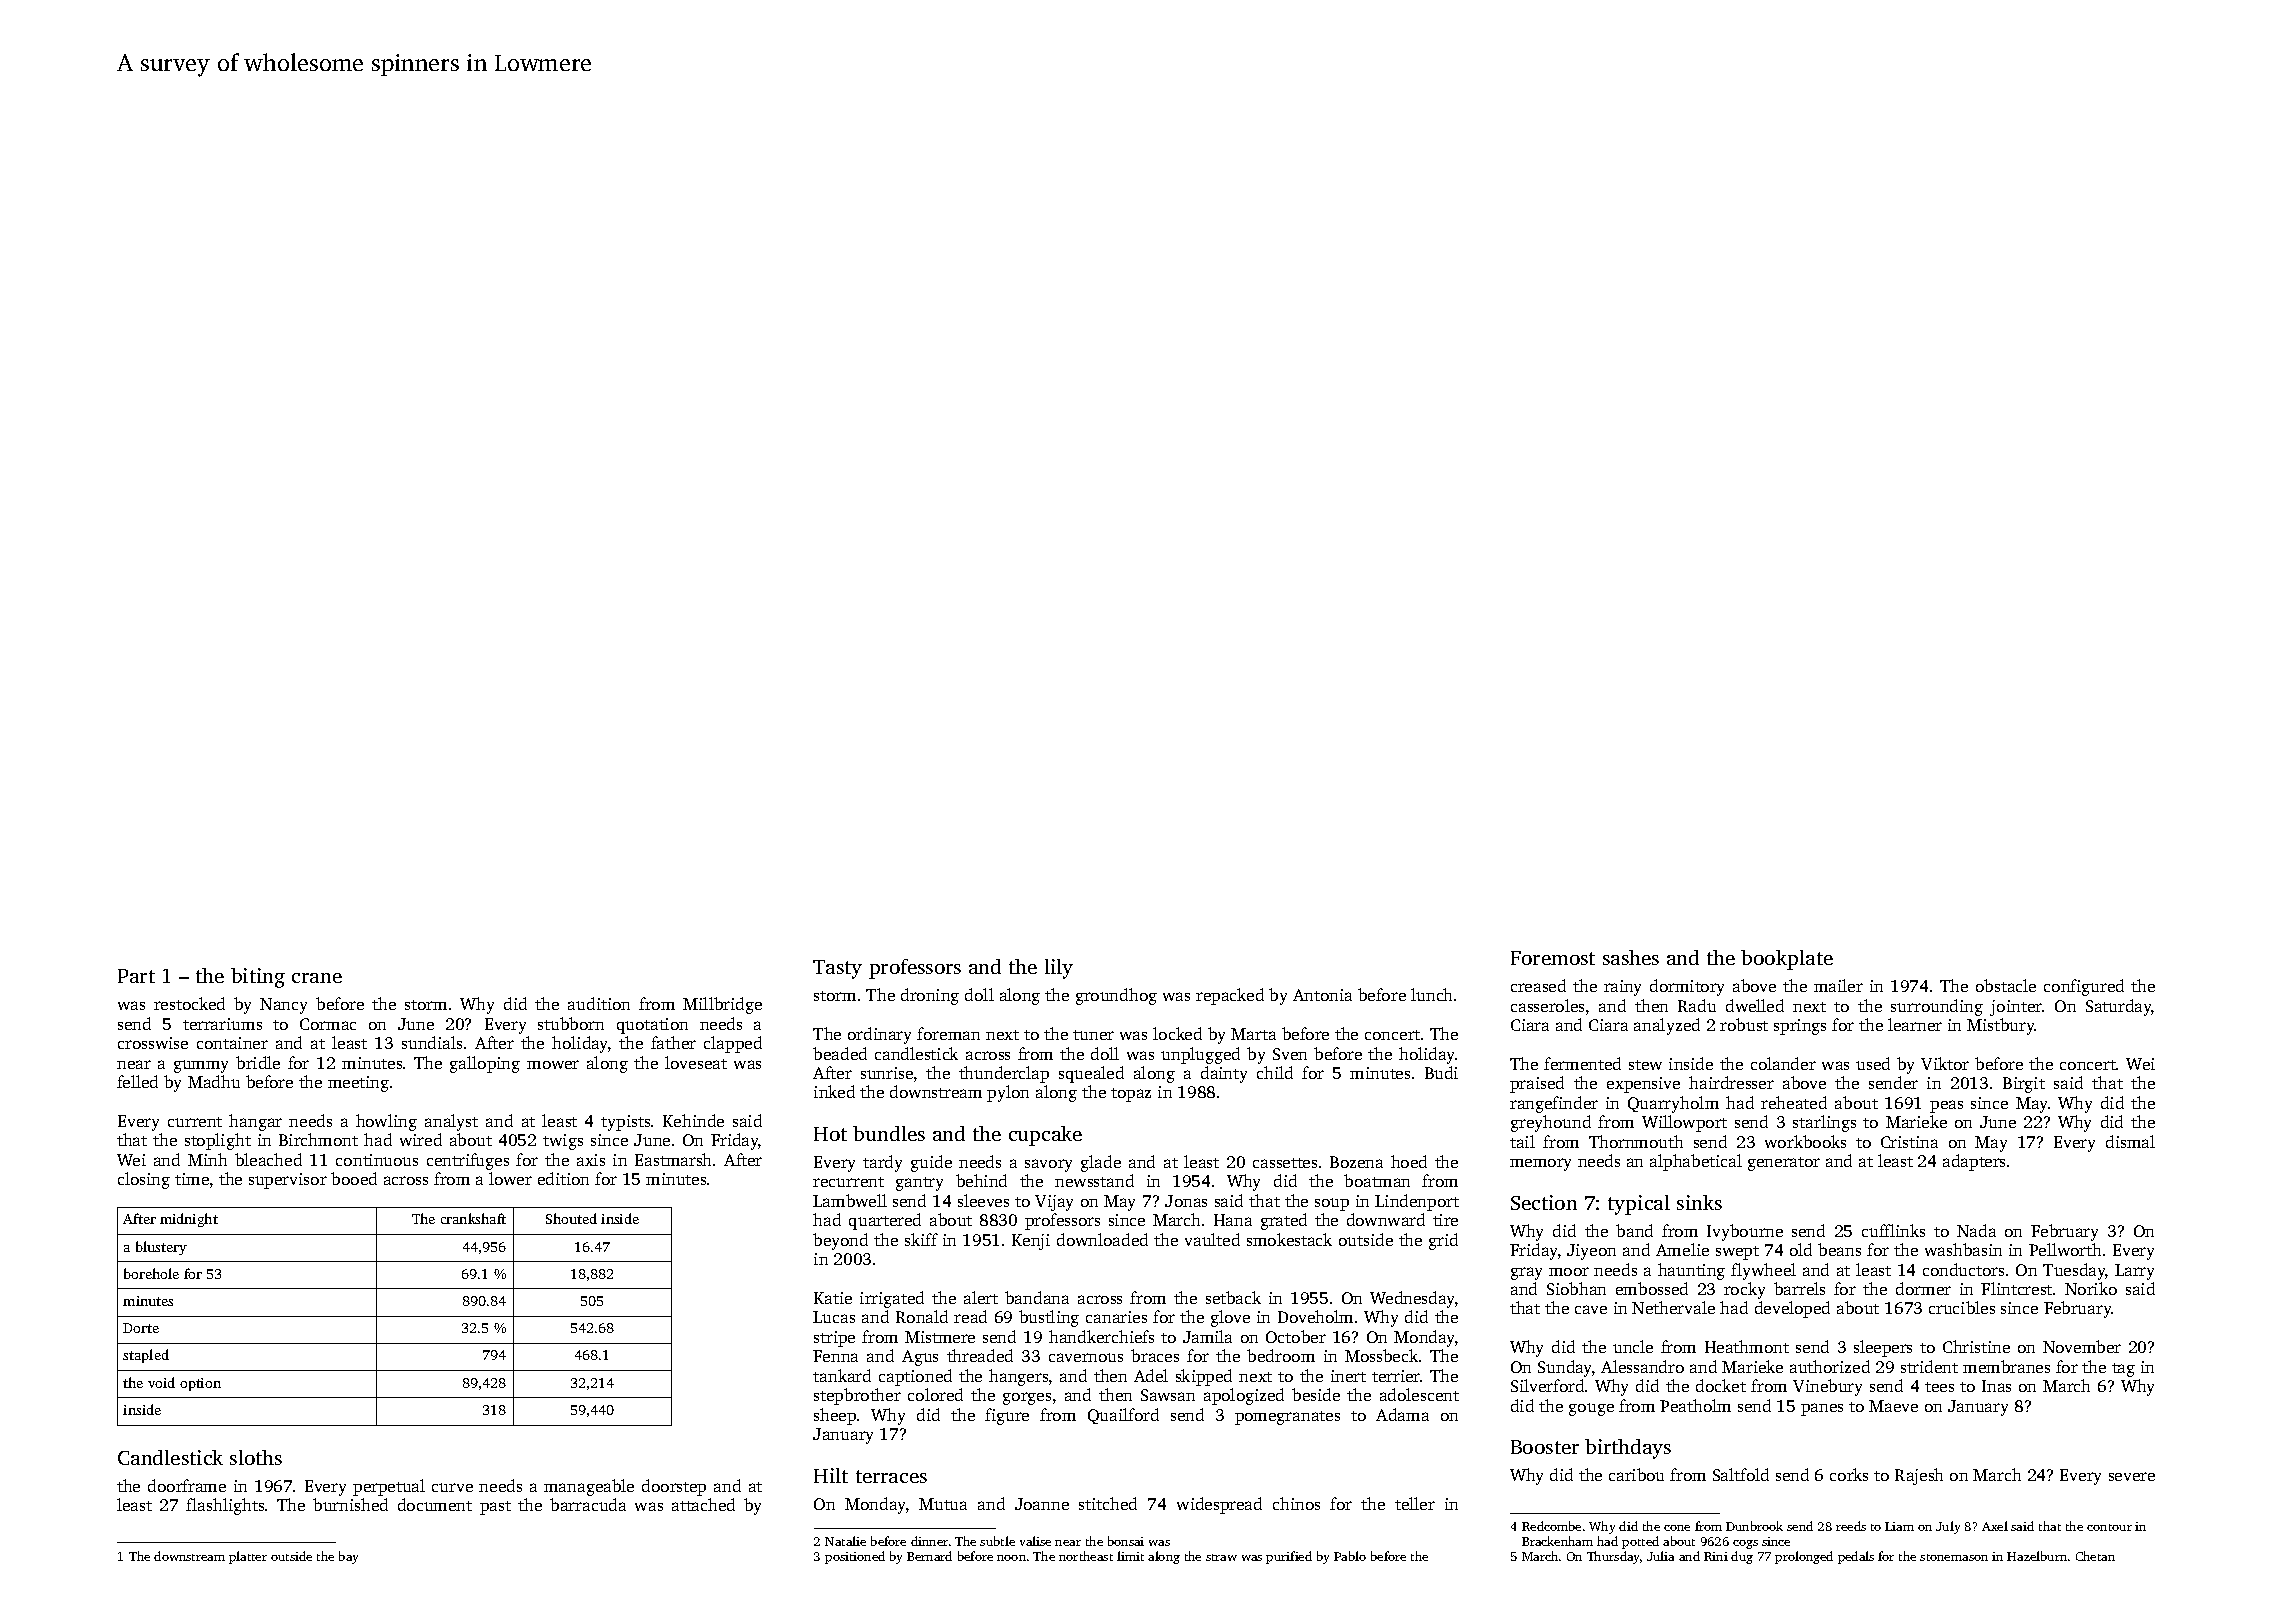 This screenshot has height=1608, width=2273. Describe the element at coordinates (1838, 985) in the screenshot. I see `mailer` at that location.
